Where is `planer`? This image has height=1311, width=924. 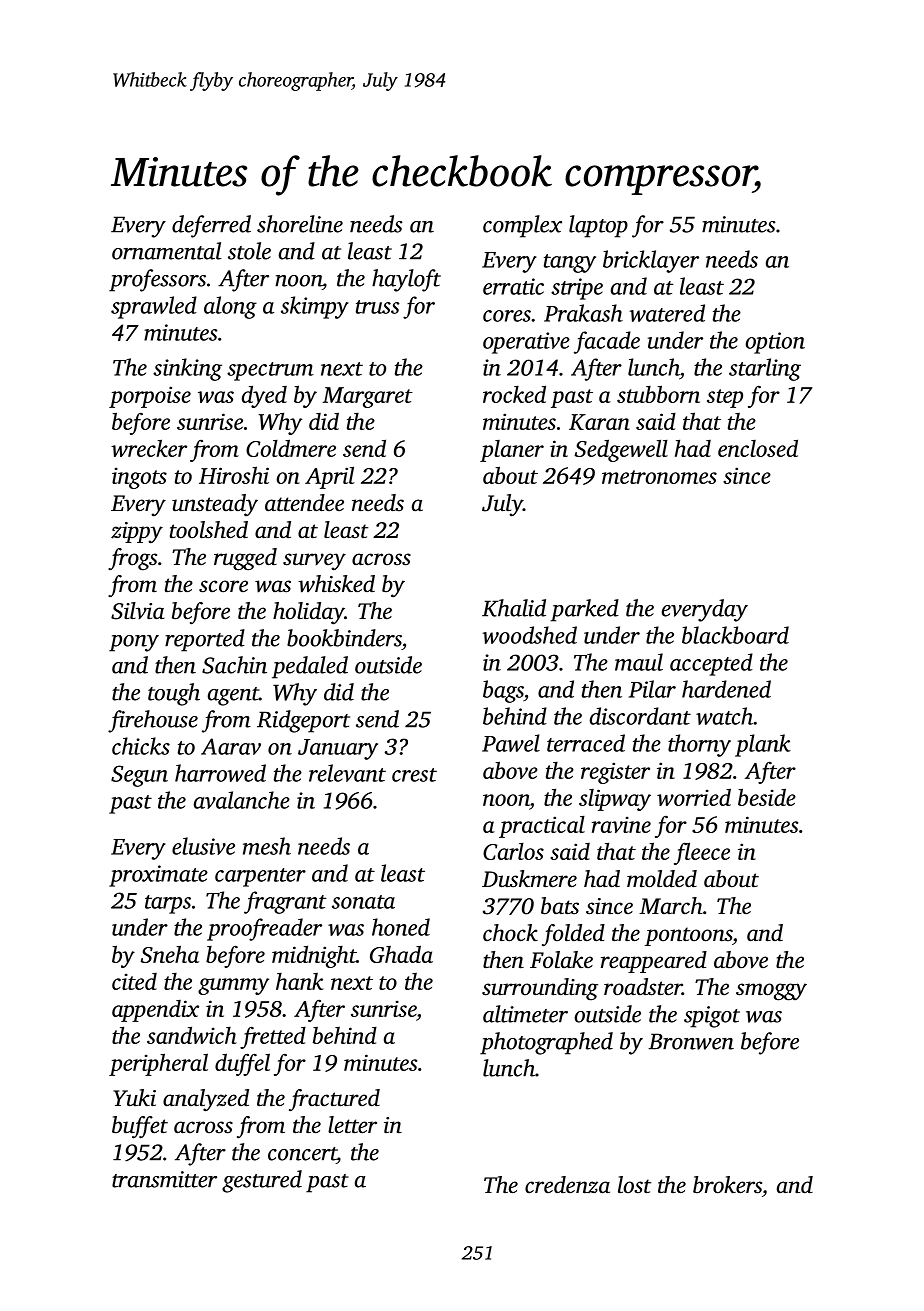 planer is located at coordinates (512, 451).
